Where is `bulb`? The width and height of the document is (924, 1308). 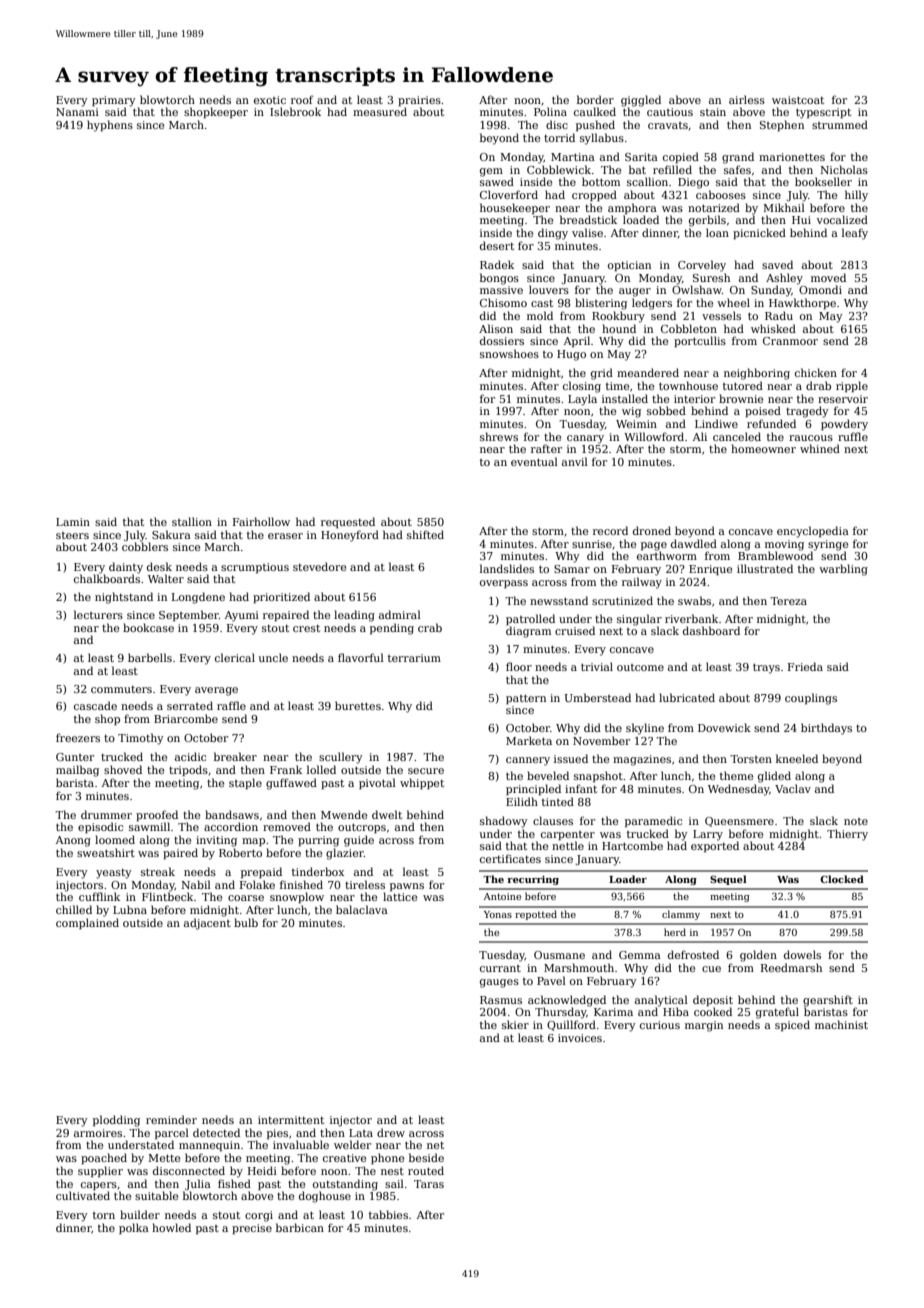
bulb is located at coordinates (246, 922).
